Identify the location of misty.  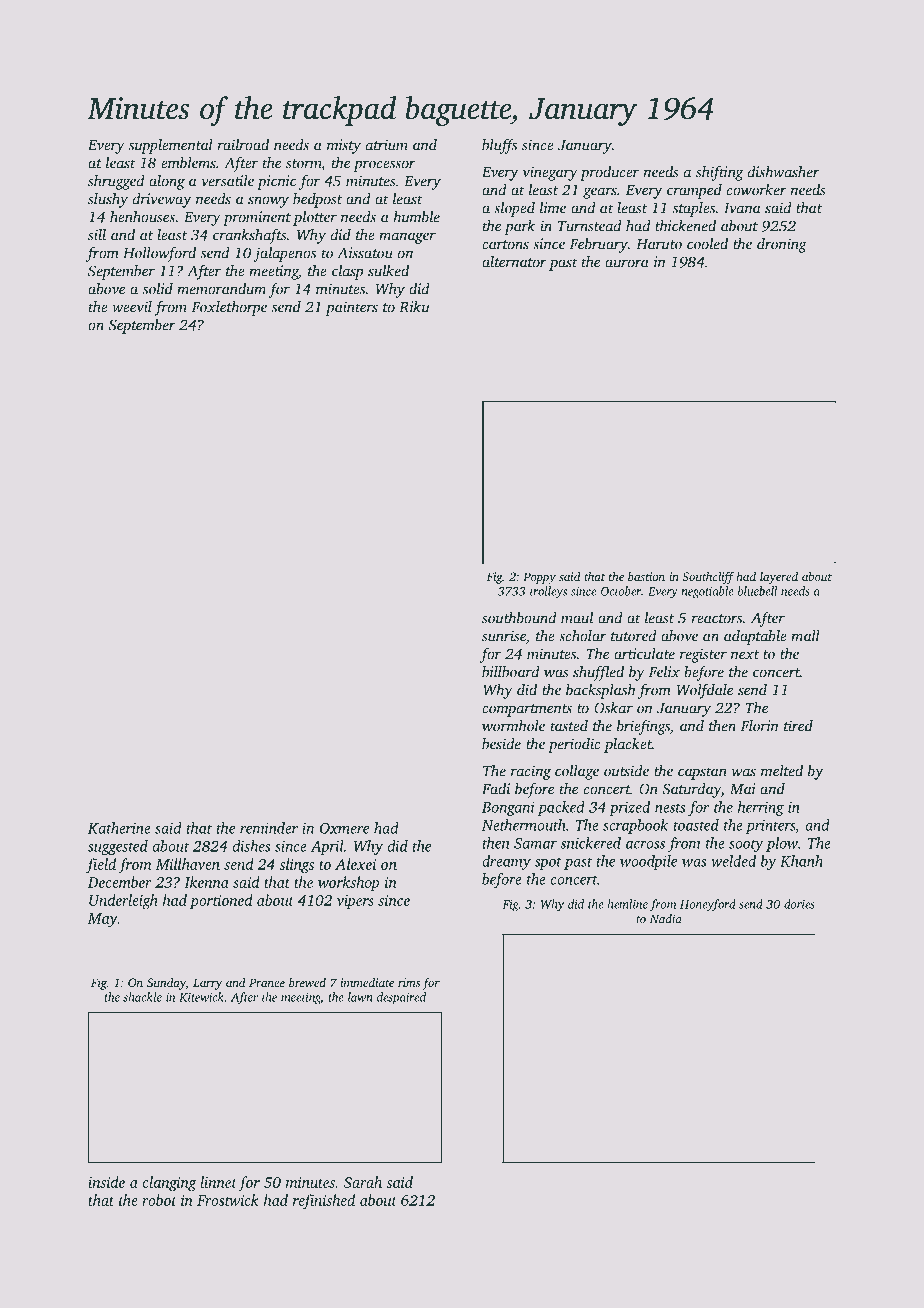
(344, 146).
